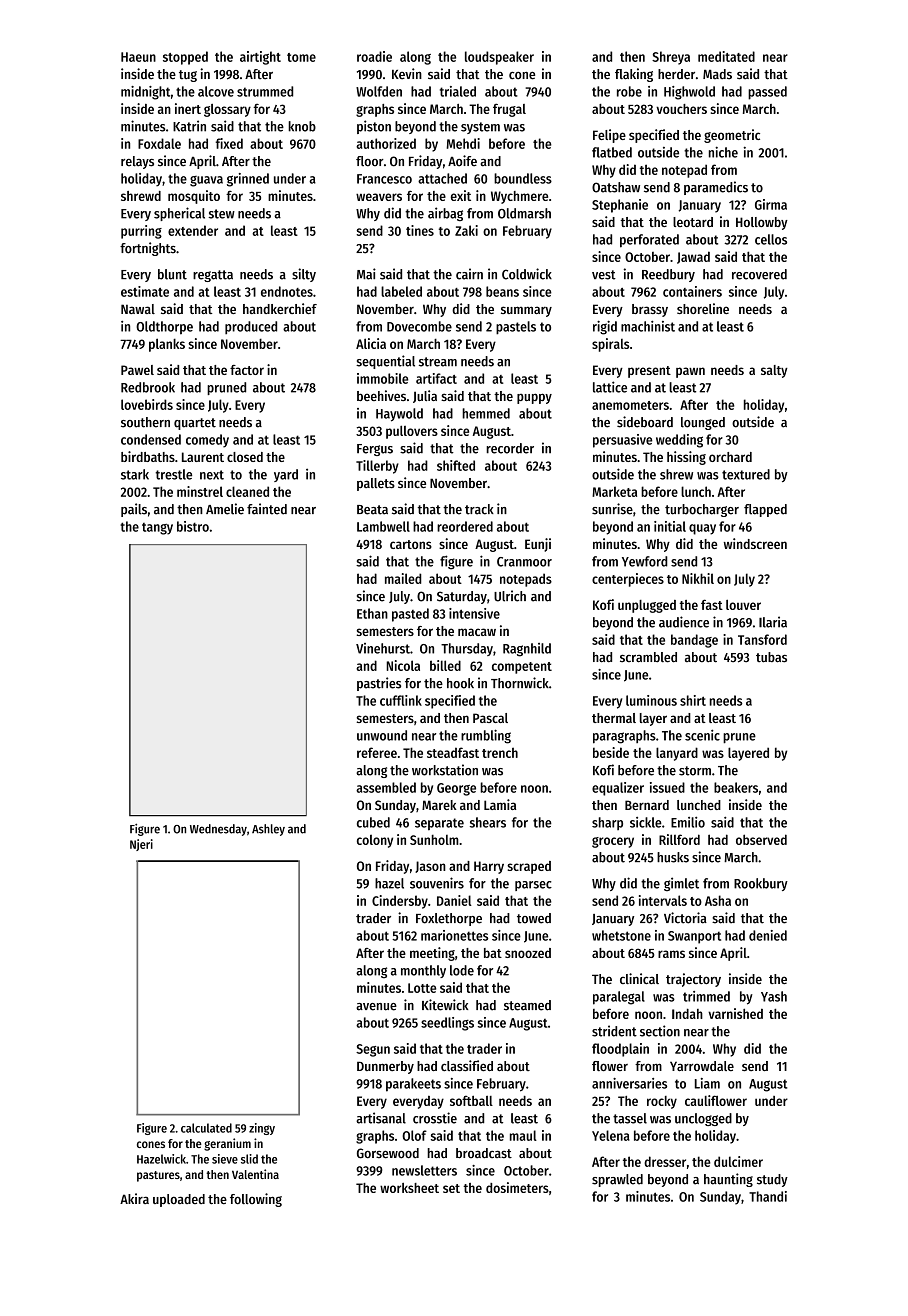  What do you see at coordinates (490, 718) in the screenshot?
I see `Pascal` at bounding box center [490, 718].
